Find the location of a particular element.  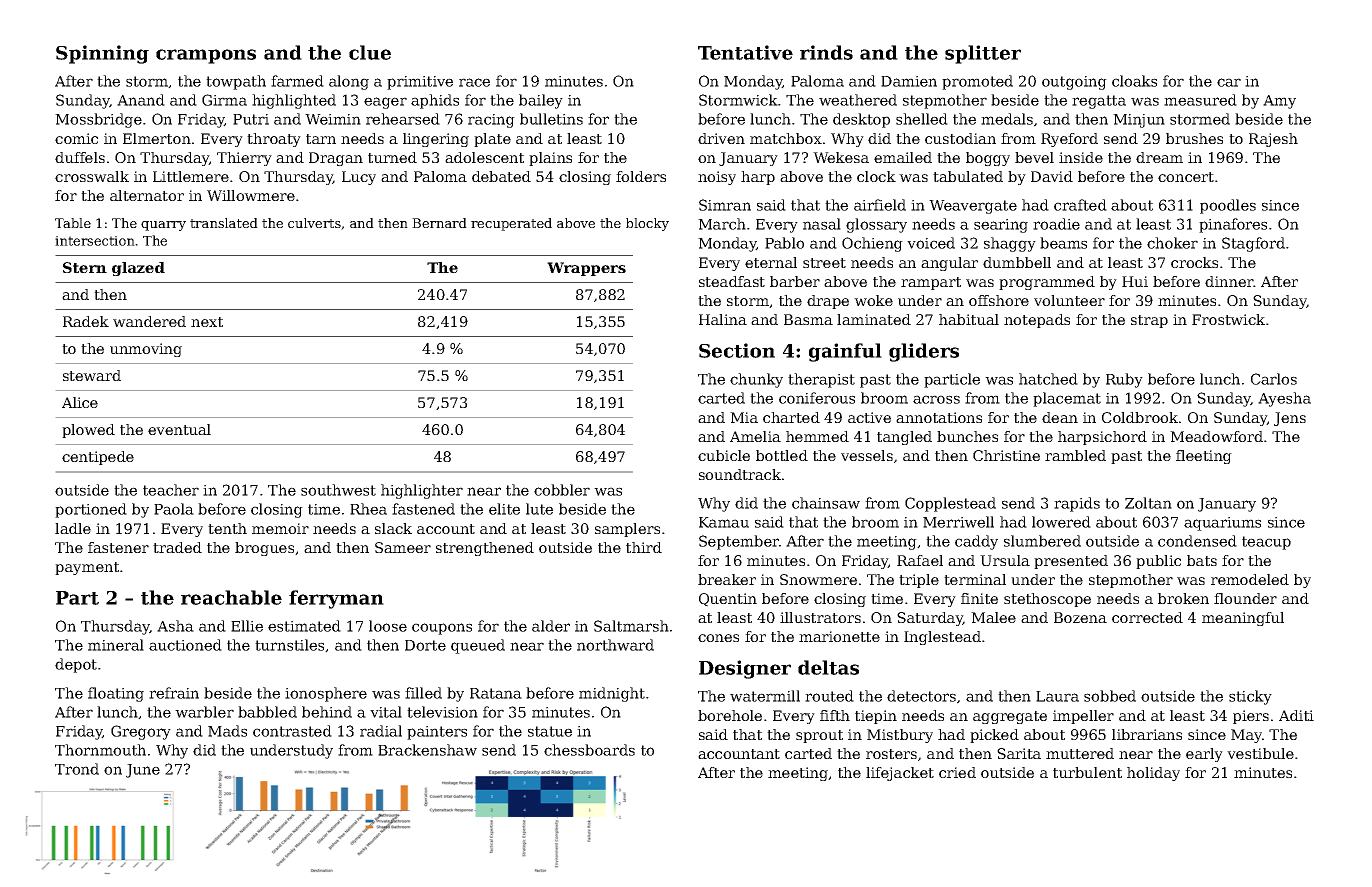

bottled is located at coordinates (782, 455).
